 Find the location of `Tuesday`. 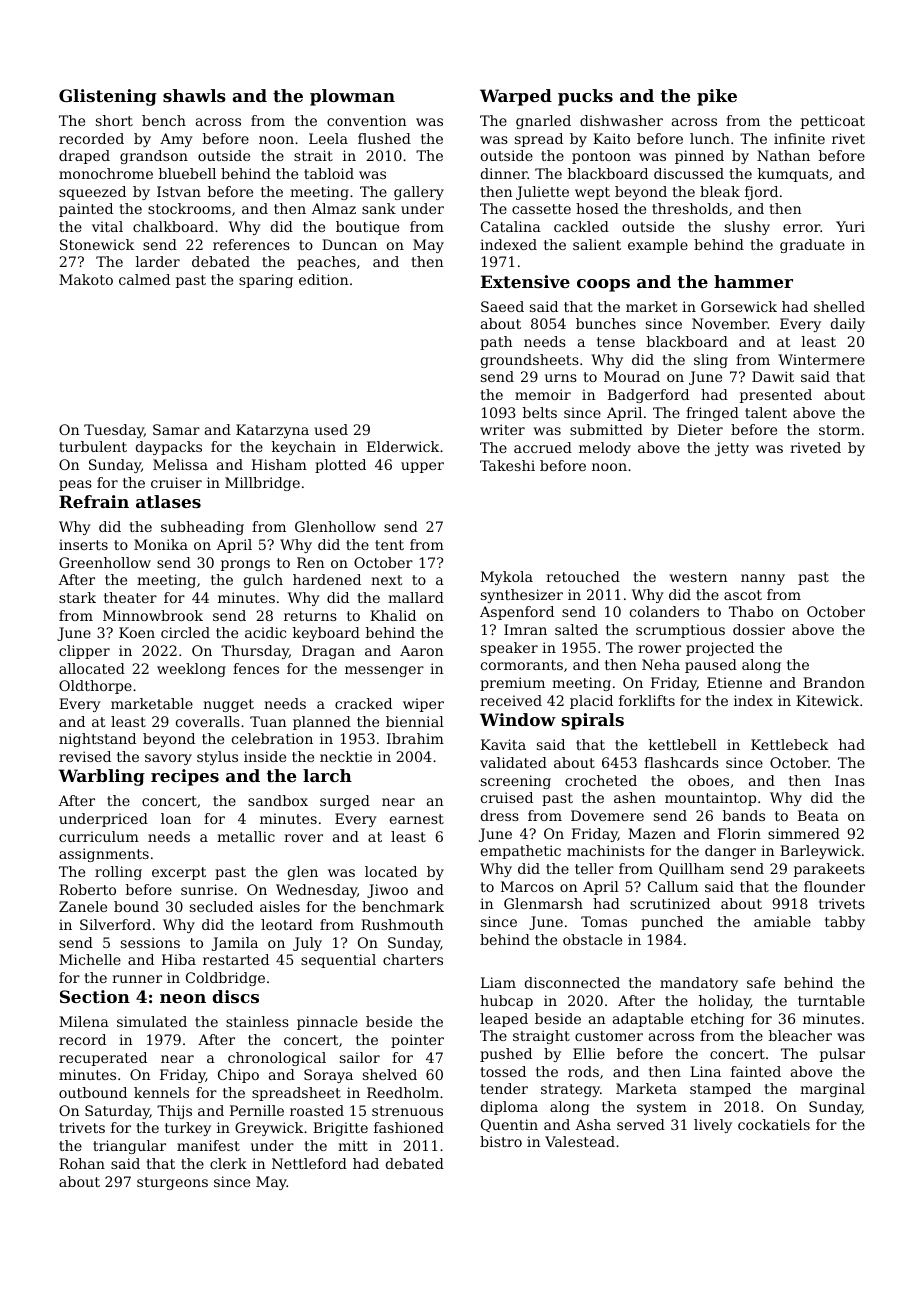

Tuesday is located at coordinates (114, 431).
